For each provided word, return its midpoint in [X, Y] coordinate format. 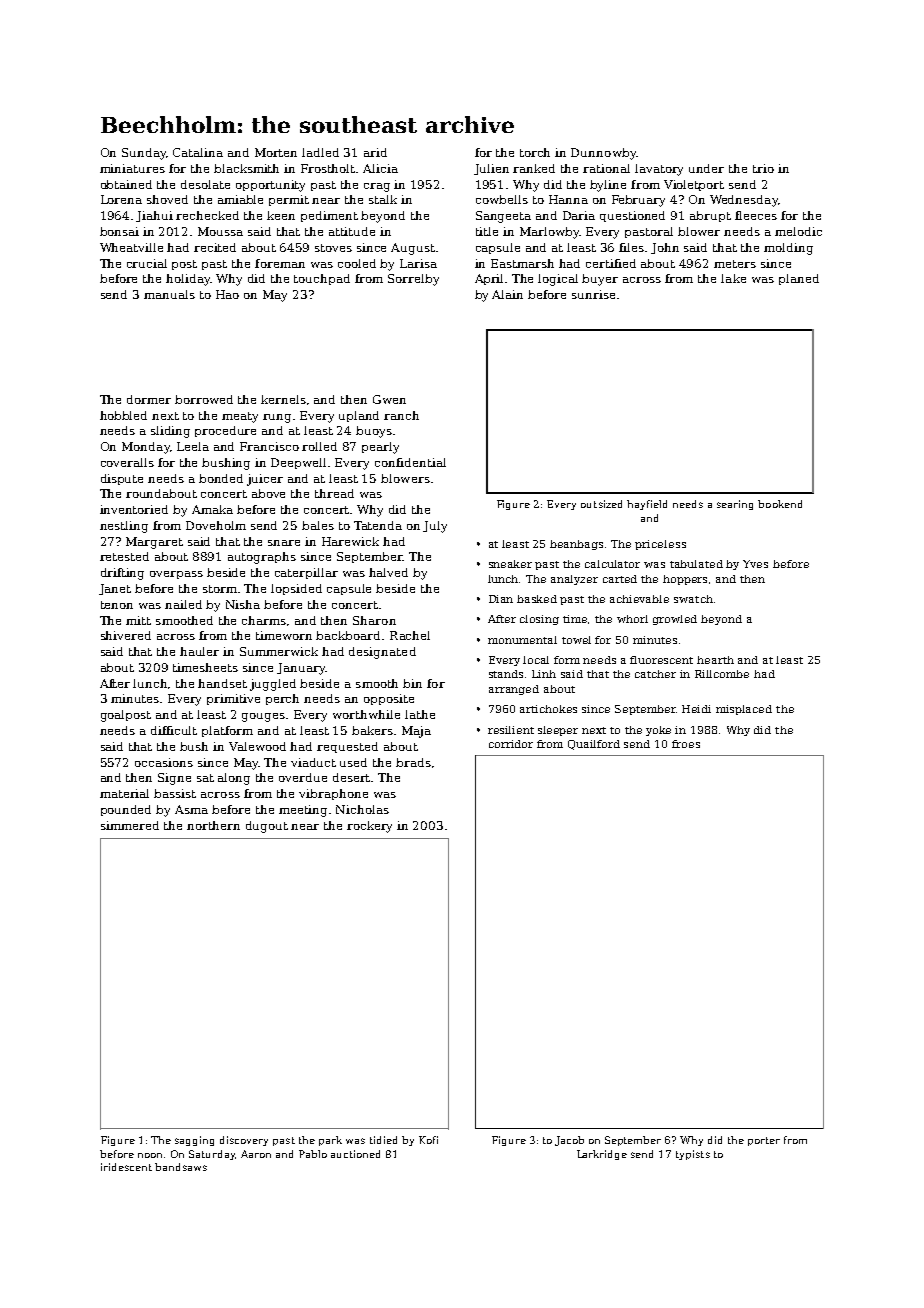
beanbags [576, 545]
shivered [126, 635]
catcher [655, 674]
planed [799, 279]
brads [413, 762]
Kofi [428, 1140]
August [413, 249]
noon [150, 1155]
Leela [193, 446]
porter [764, 1141]
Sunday [144, 154]
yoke [658, 731]
